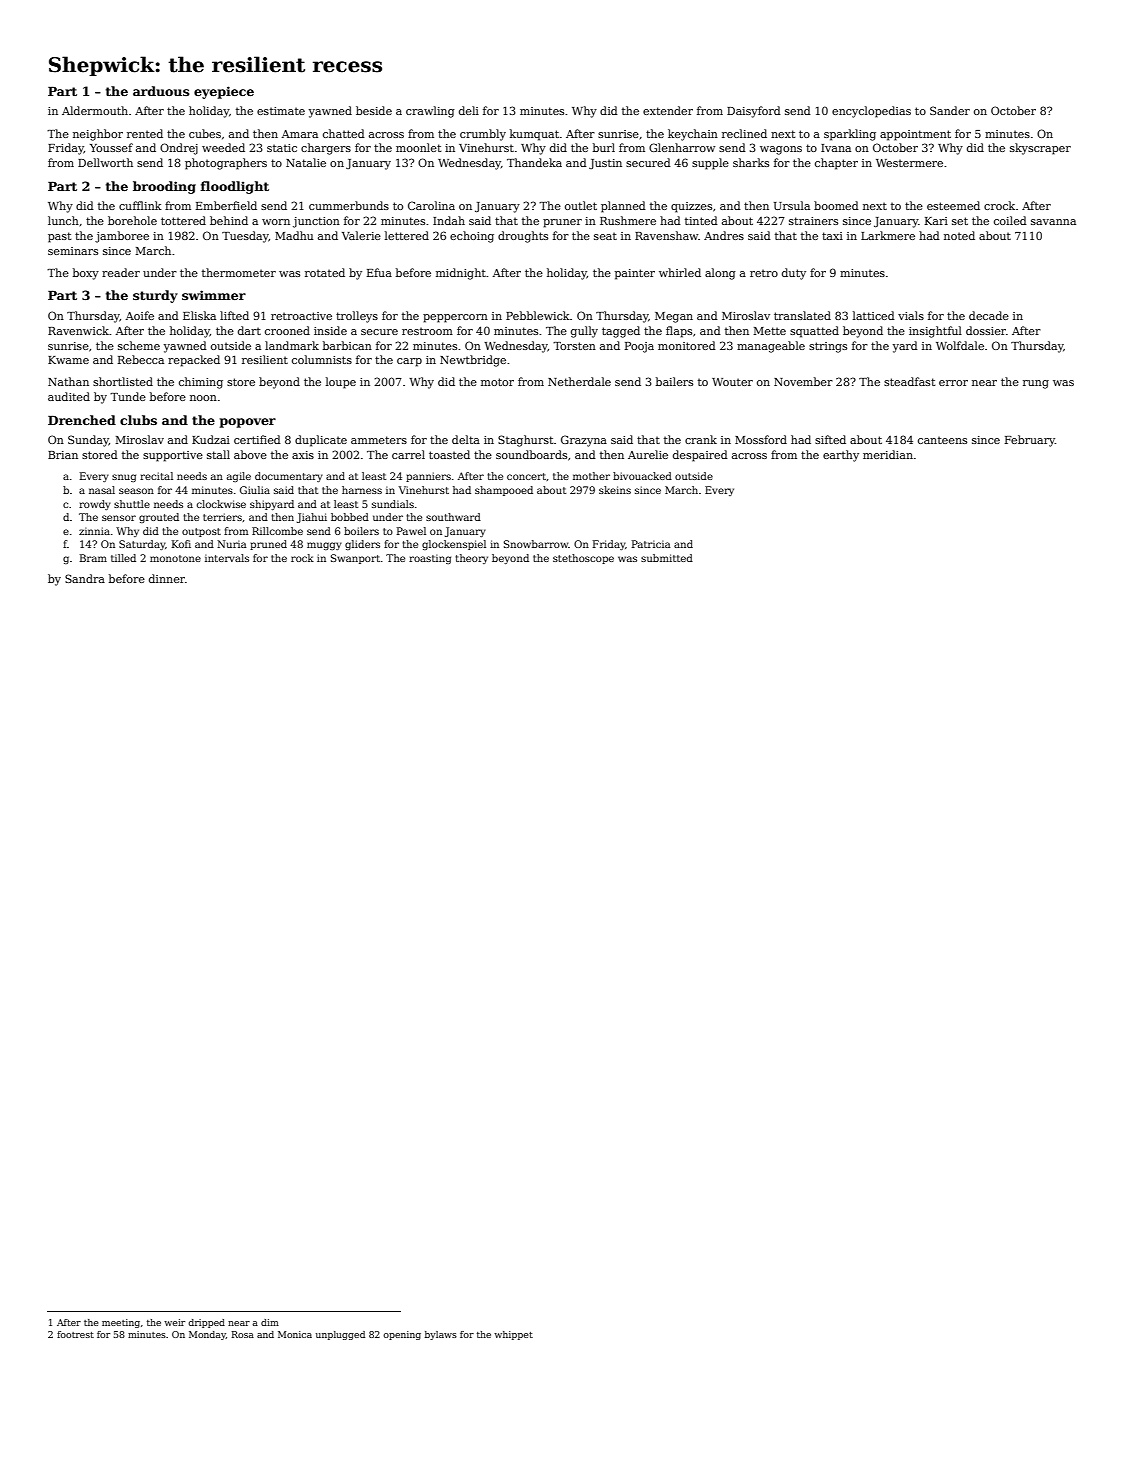 This screenshot has width=1132, height=1465. What do you see at coordinates (513, 1335) in the screenshot?
I see `whippet` at bounding box center [513, 1335].
